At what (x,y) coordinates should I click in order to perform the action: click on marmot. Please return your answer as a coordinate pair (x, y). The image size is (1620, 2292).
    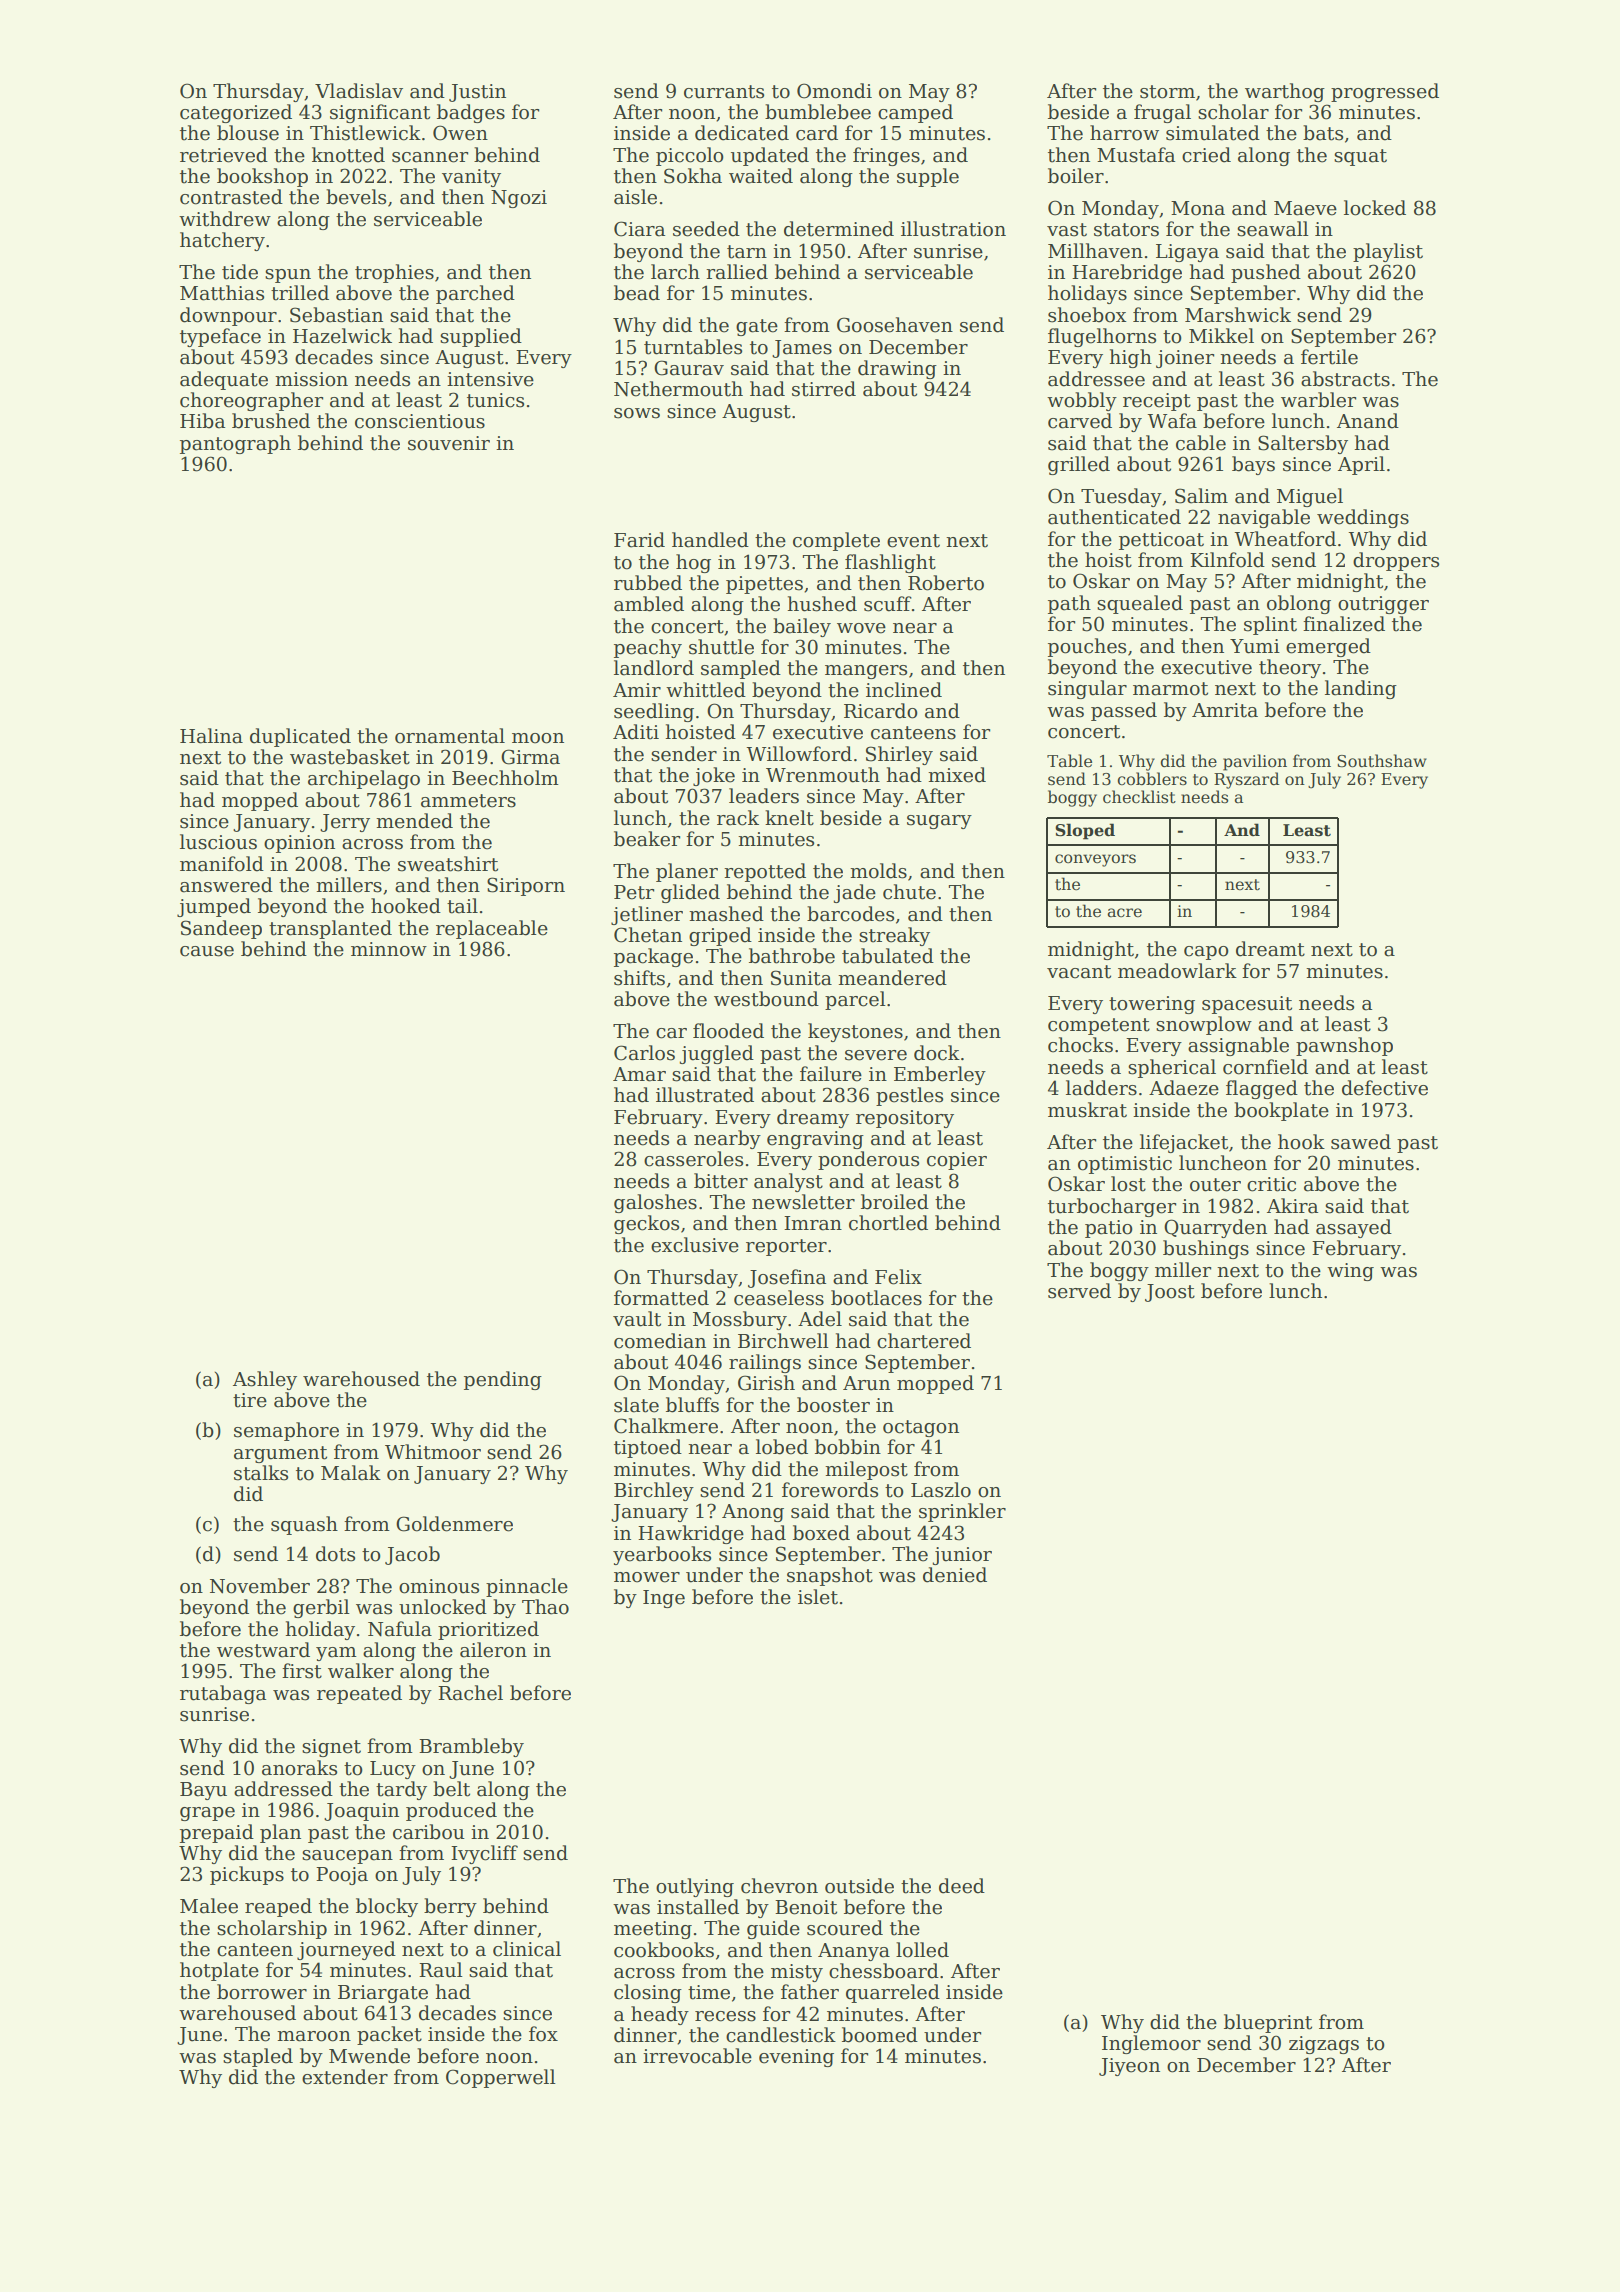
    Looking at the image, I should click on (1170, 689).
